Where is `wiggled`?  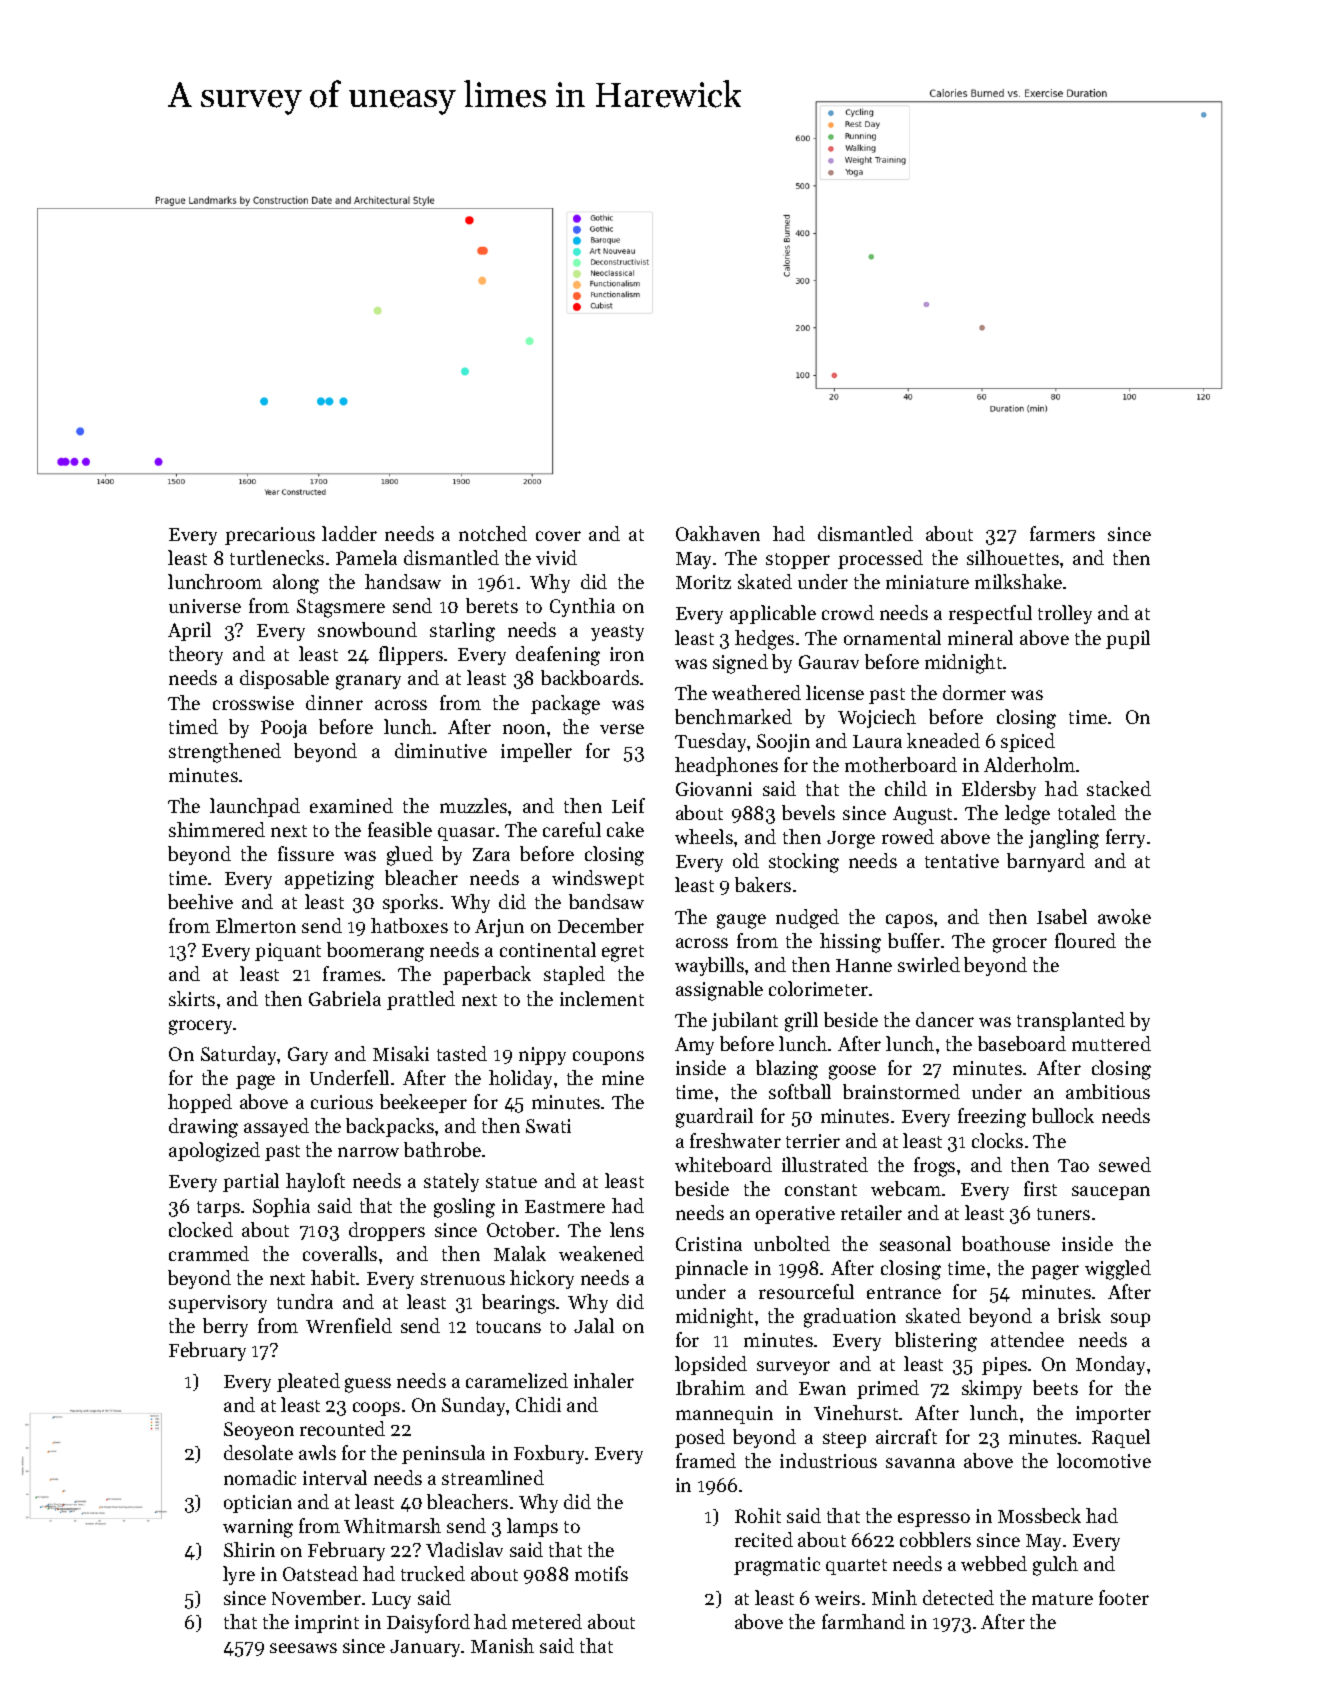
wiggled is located at coordinates (1118, 1270).
